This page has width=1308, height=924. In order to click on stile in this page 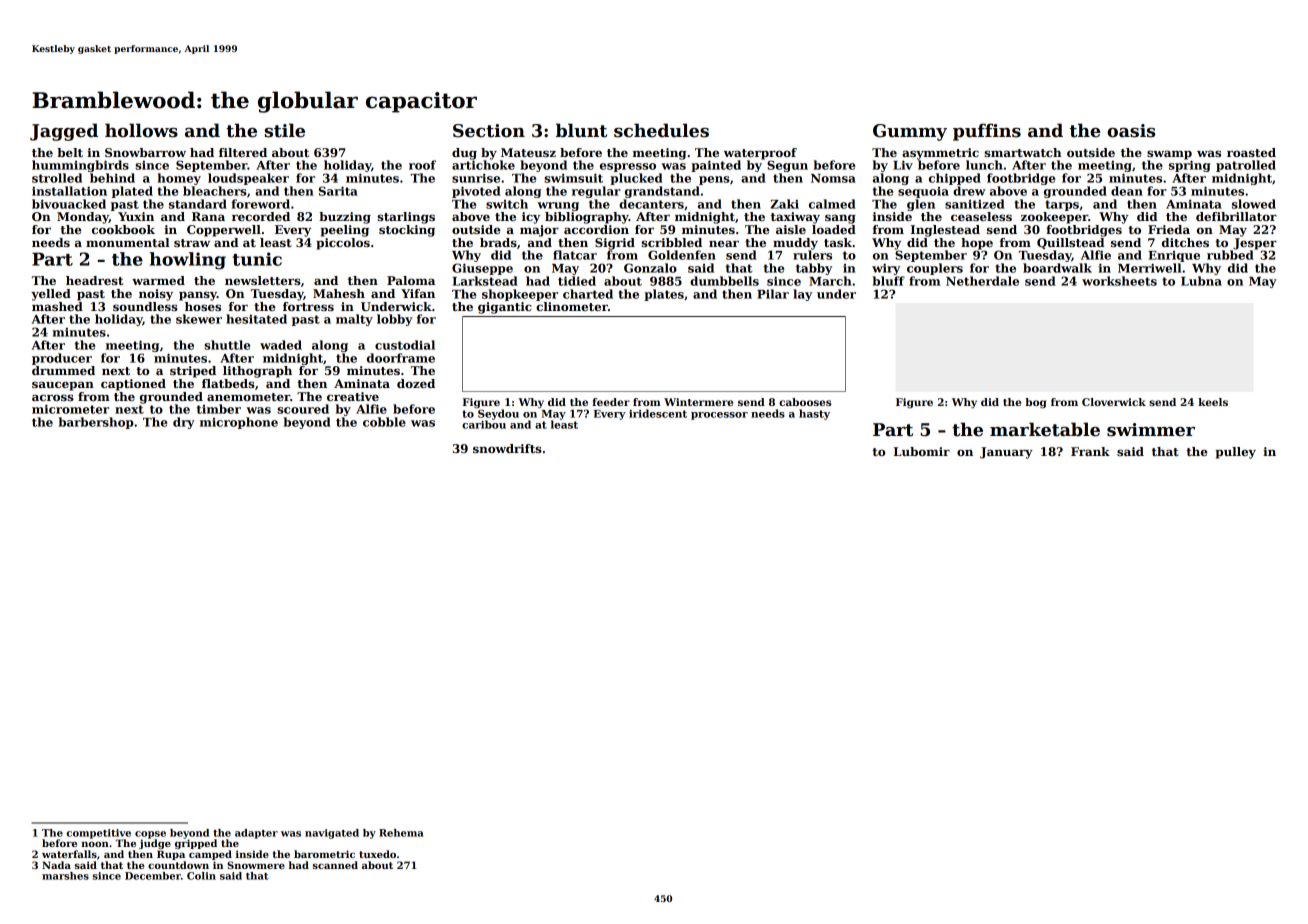, I will do `click(284, 130)`.
